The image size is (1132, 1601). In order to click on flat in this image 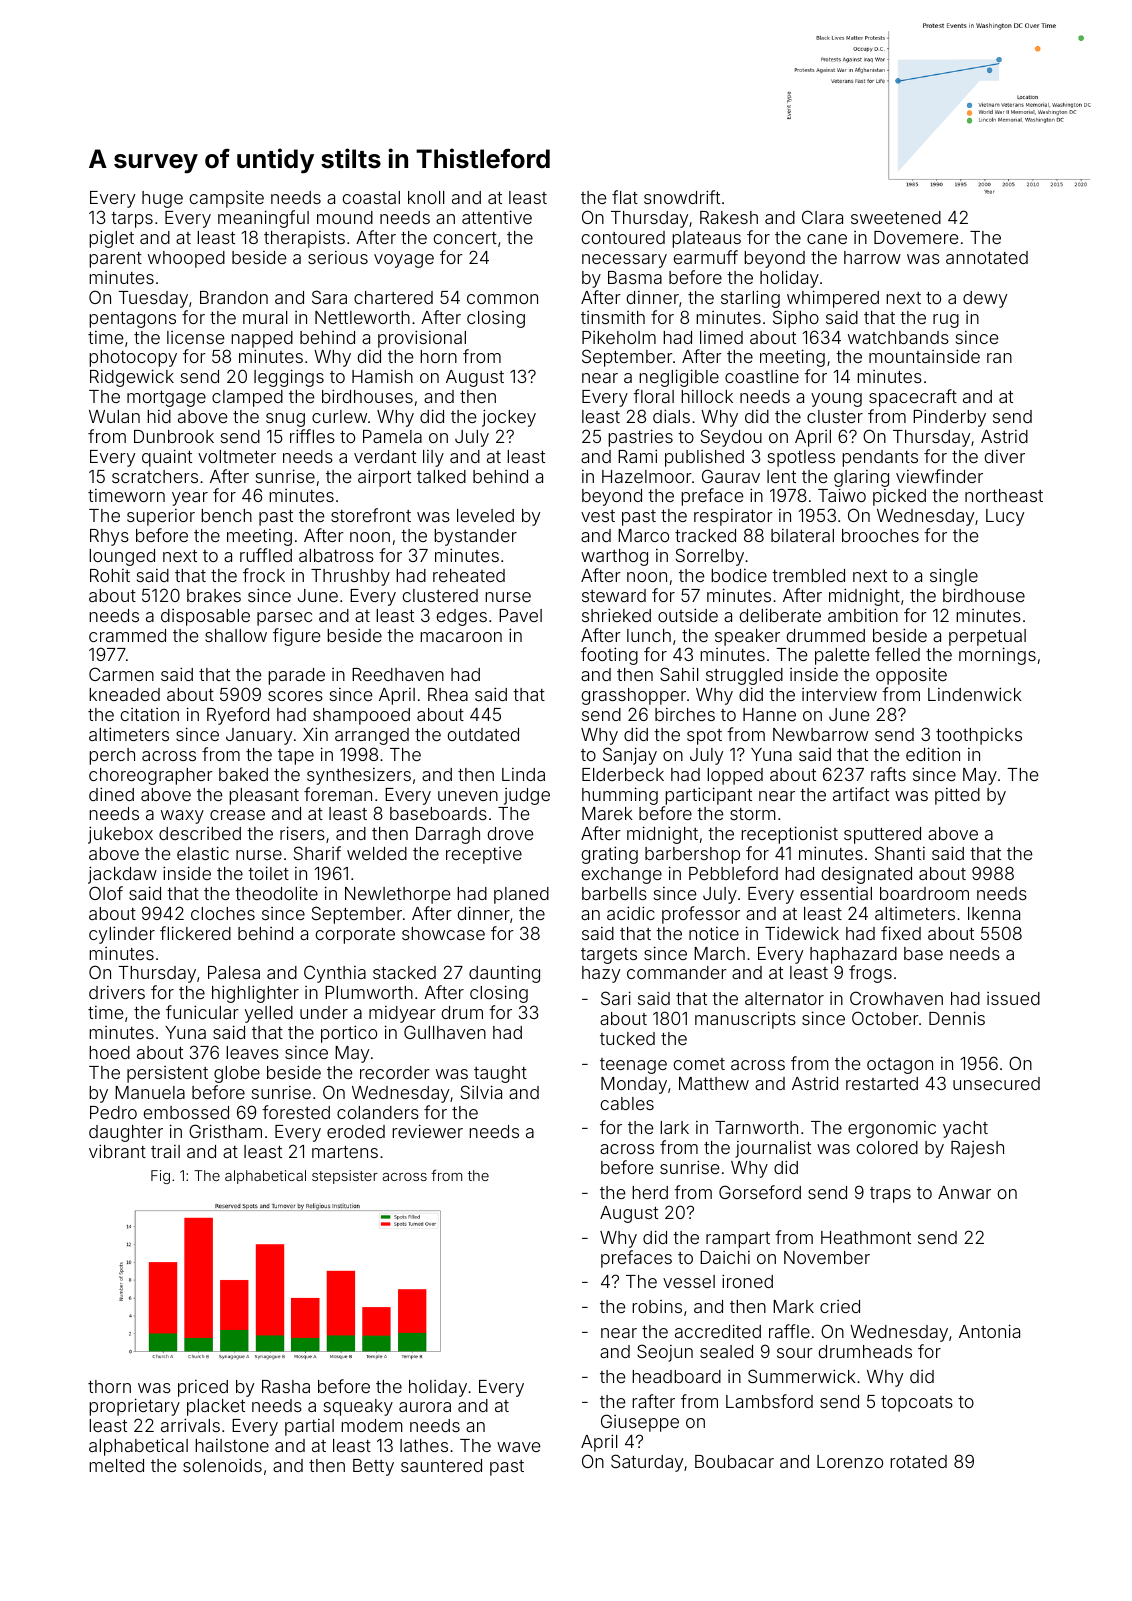, I will do `click(625, 197)`.
